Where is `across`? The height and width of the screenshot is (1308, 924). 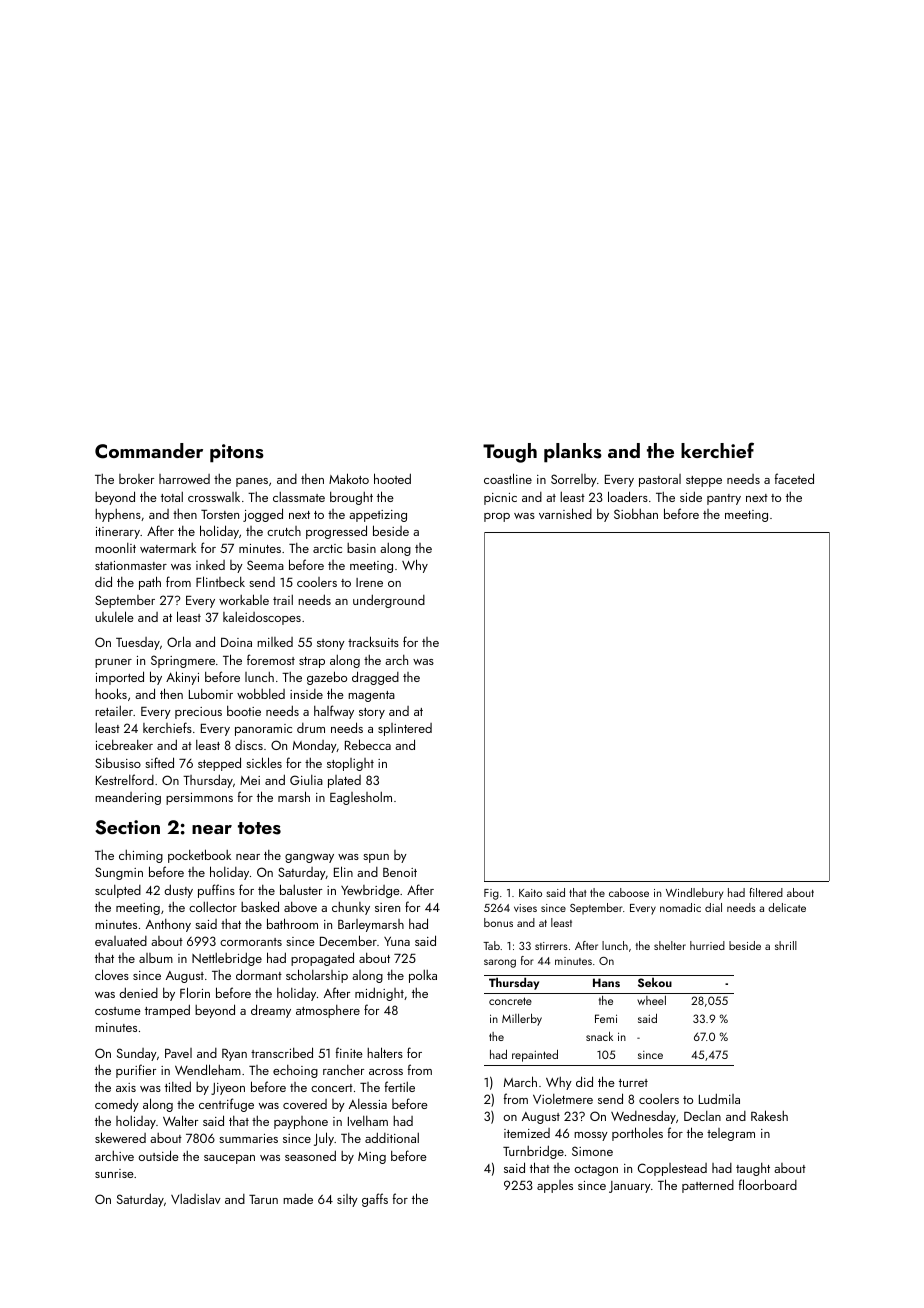 across is located at coordinates (386, 1072).
